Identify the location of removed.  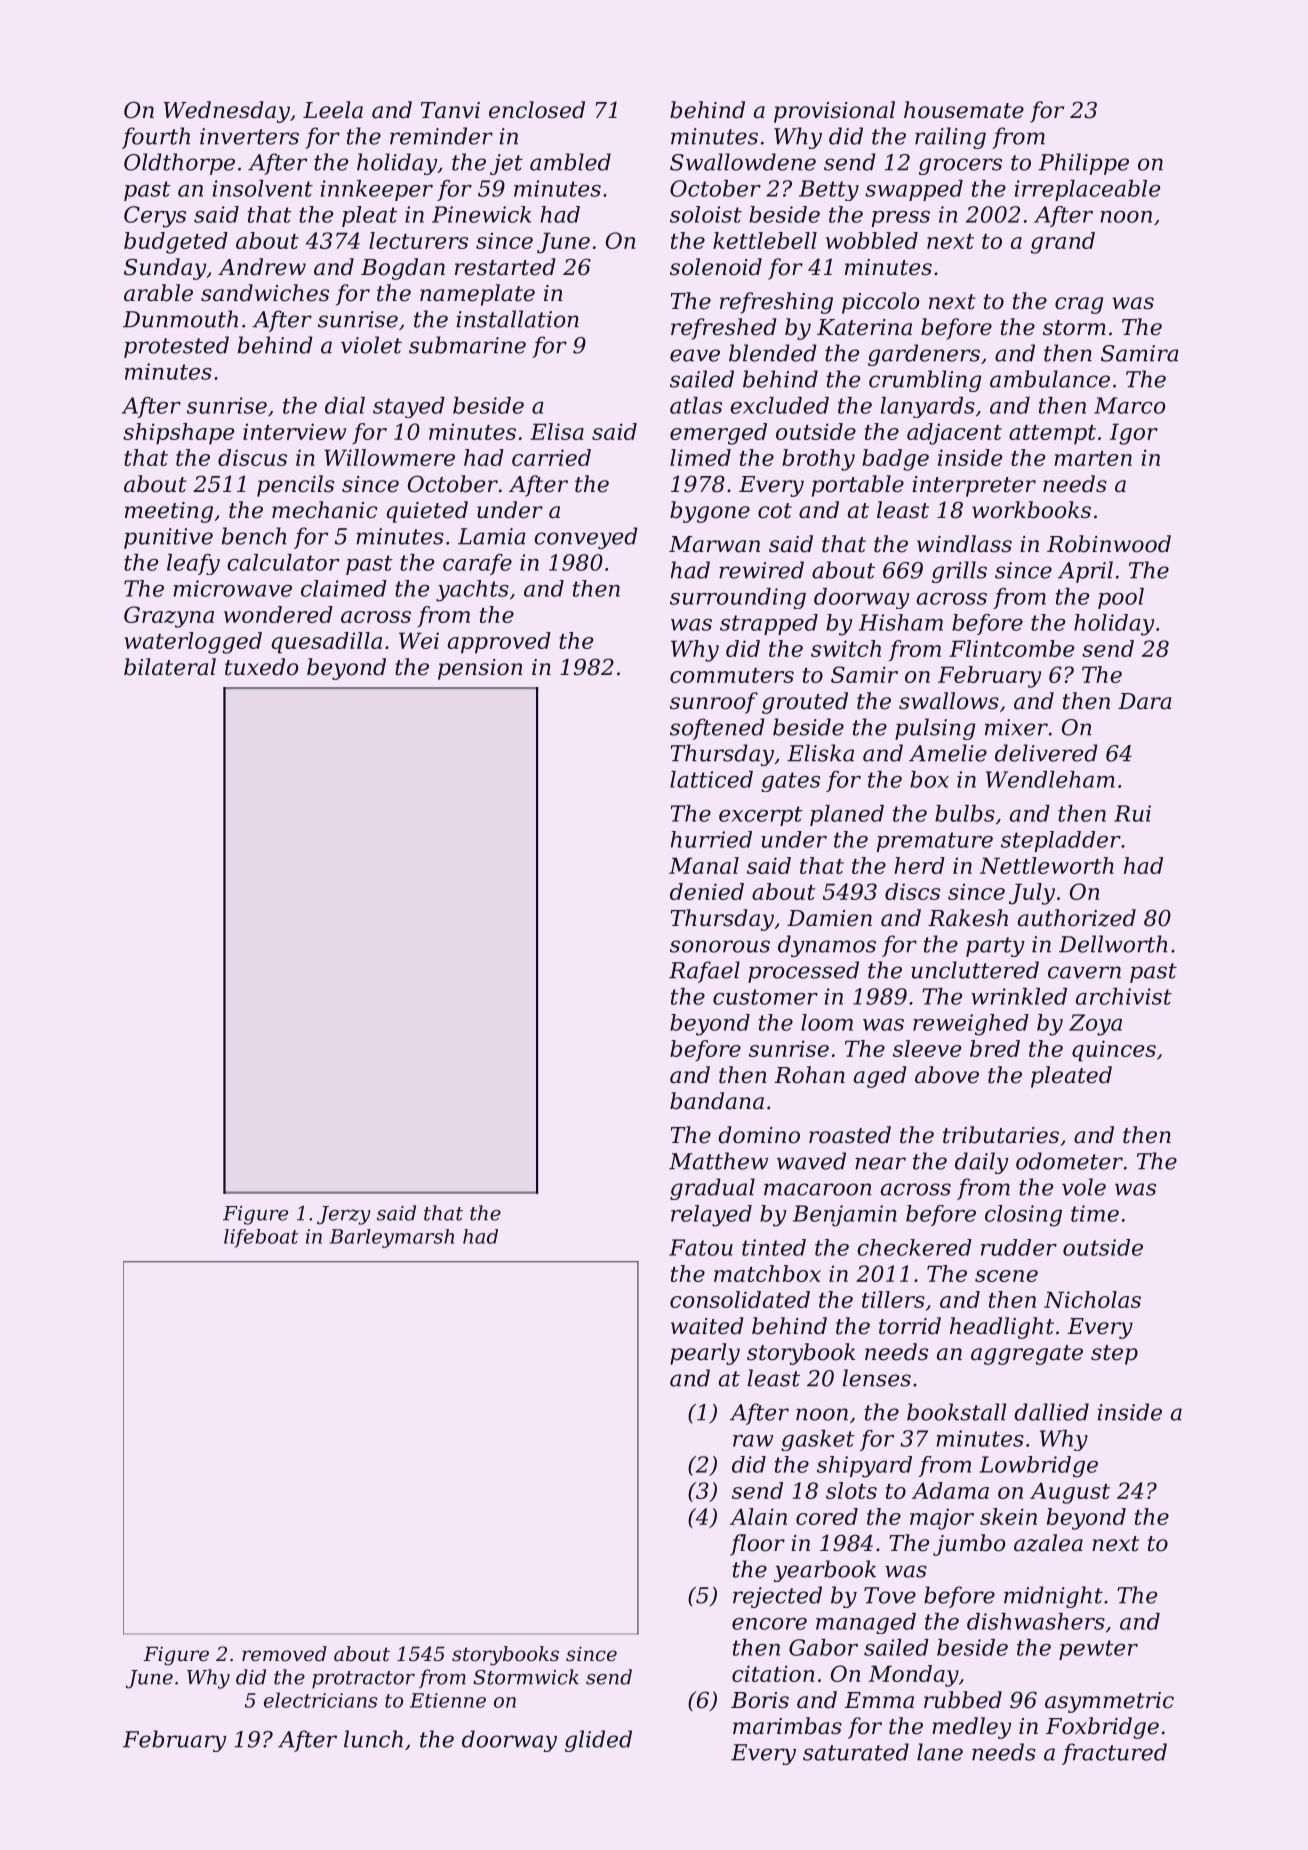
(284, 1654).
